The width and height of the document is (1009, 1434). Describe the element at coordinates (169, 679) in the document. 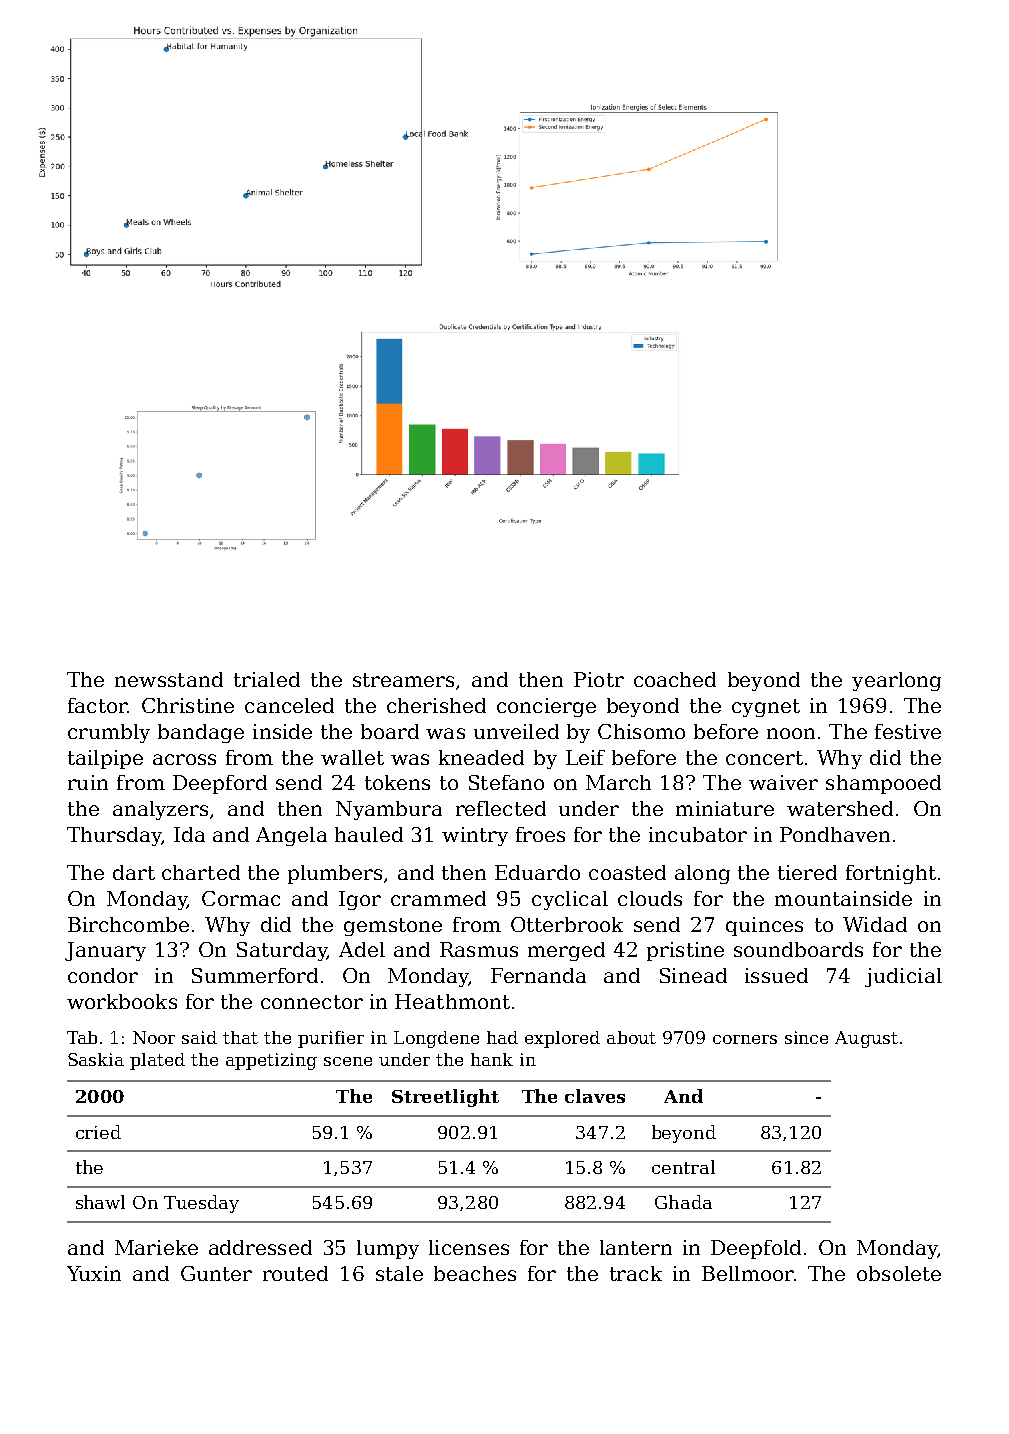

I see `newsstand` at that location.
